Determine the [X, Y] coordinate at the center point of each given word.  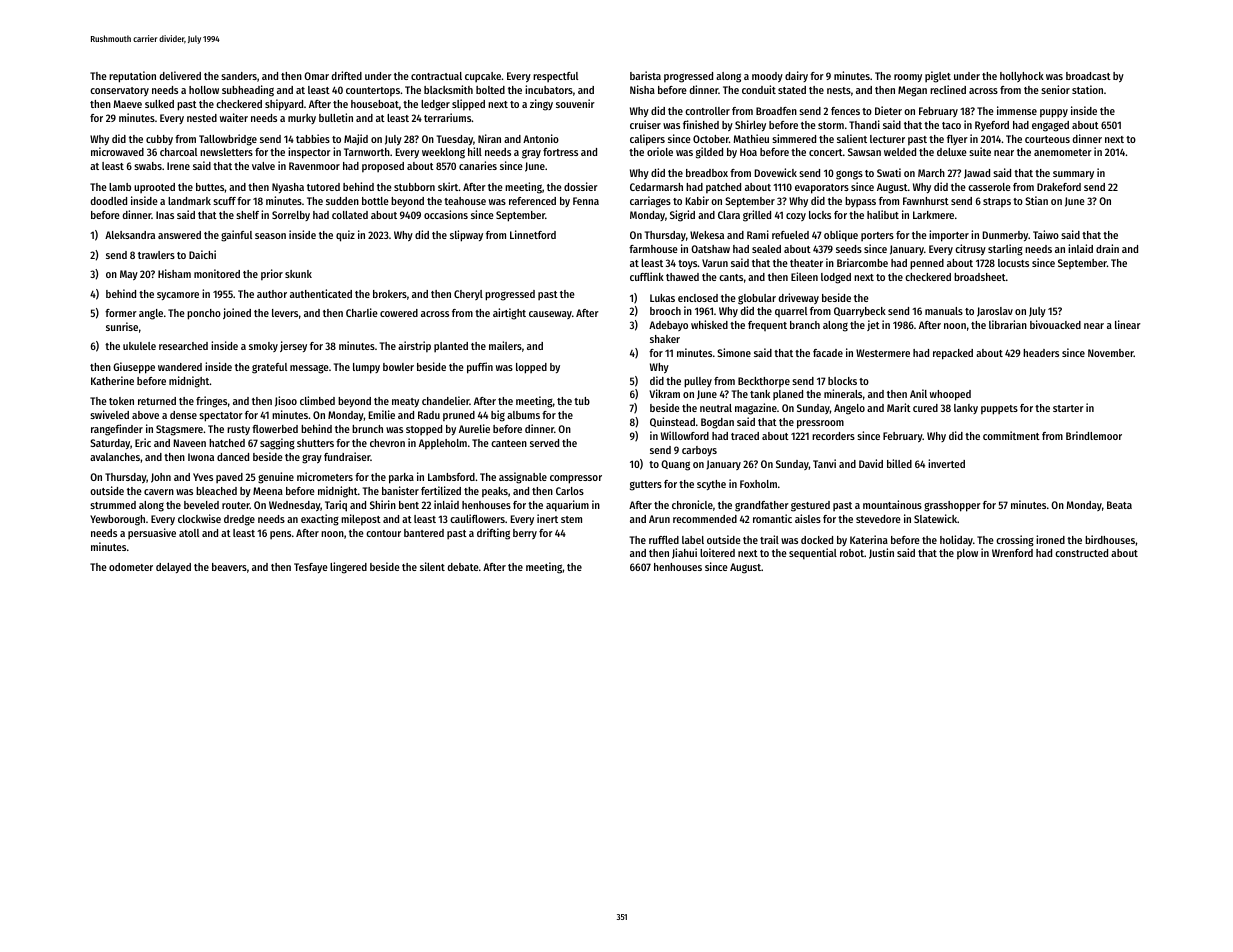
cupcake [483, 77]
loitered [717, 552]
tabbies [313, 138]
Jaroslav [995, 312]
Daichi [202, 254]
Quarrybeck [860, 312]
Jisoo [286, 401]
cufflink [647, 276]
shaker [665, 339]
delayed [173, 568]
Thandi [864, 124]
